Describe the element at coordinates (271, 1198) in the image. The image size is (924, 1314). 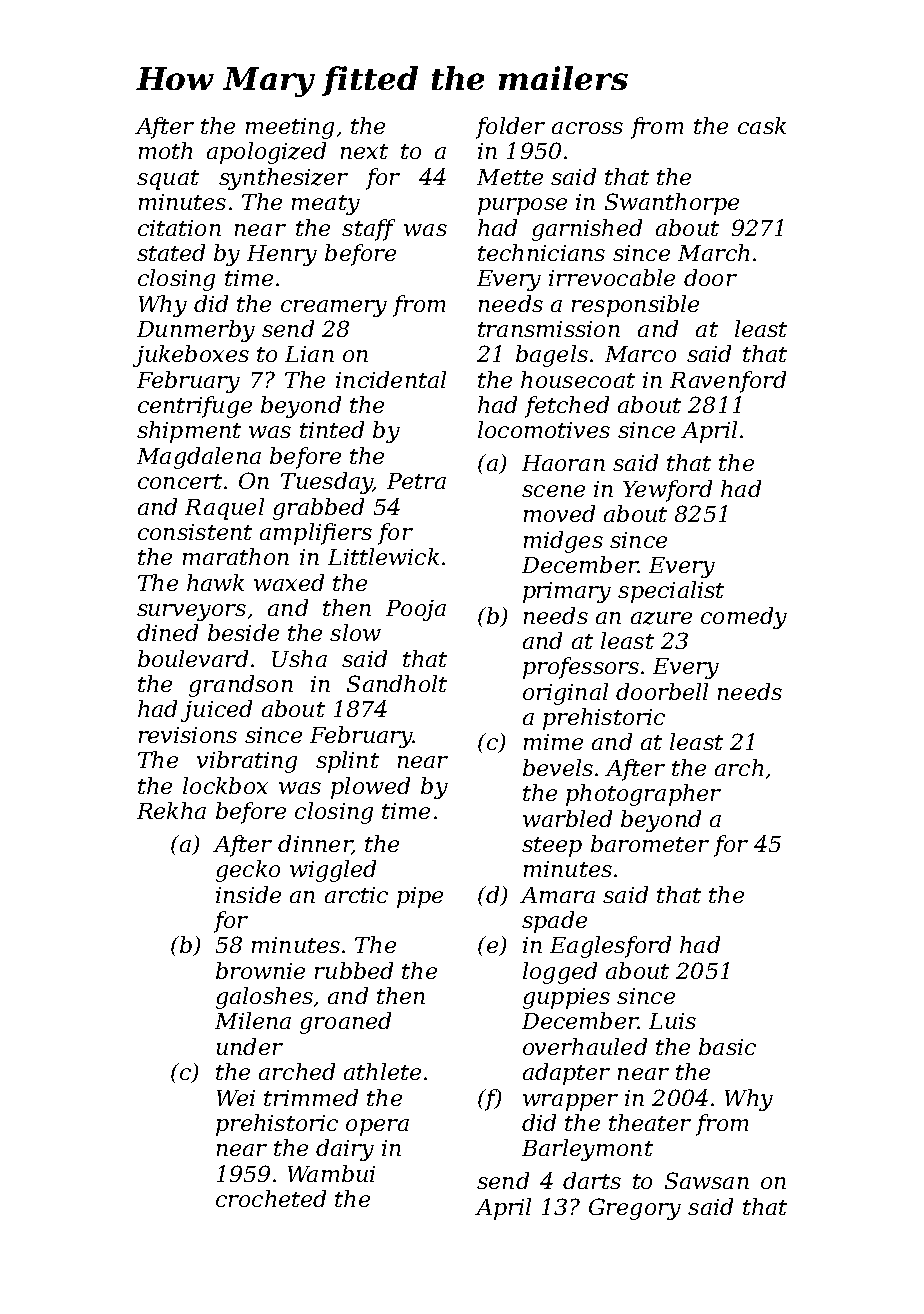
I see `crocheted` at that location.
